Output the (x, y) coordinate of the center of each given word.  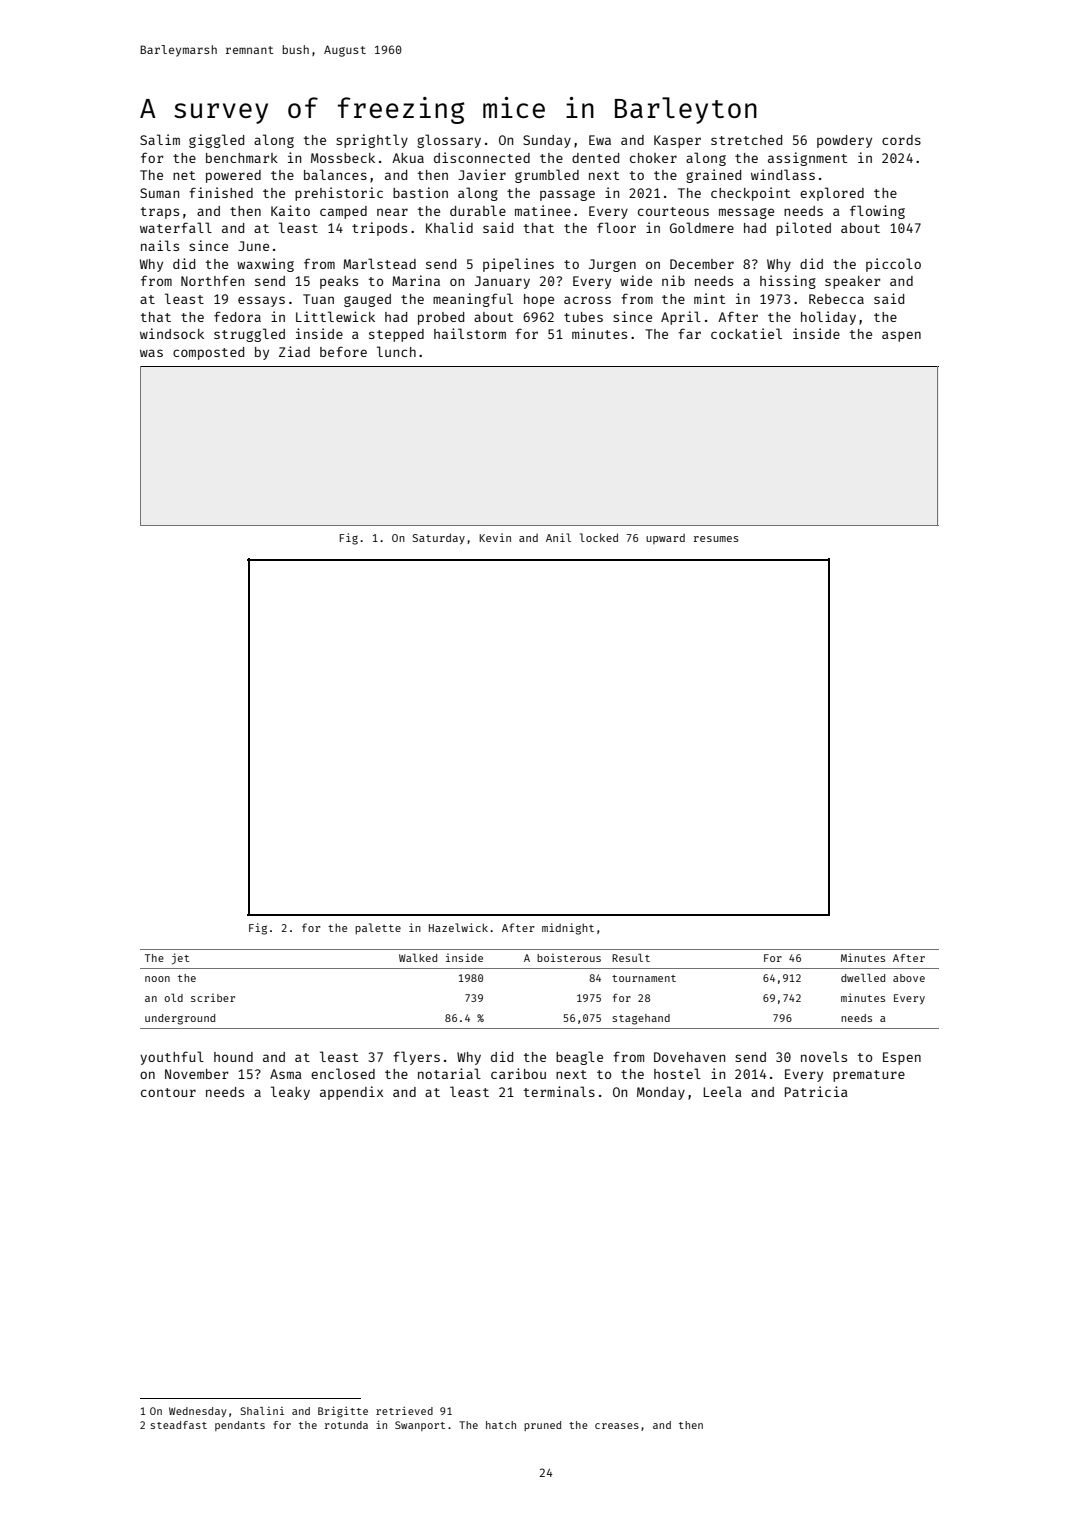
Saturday (439, 539)
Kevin (495, 537)
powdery (844, 141)
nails (160, 245)
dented (595, 158)
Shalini (262, 1411)
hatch (501, 1425)
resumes (716, 539)
